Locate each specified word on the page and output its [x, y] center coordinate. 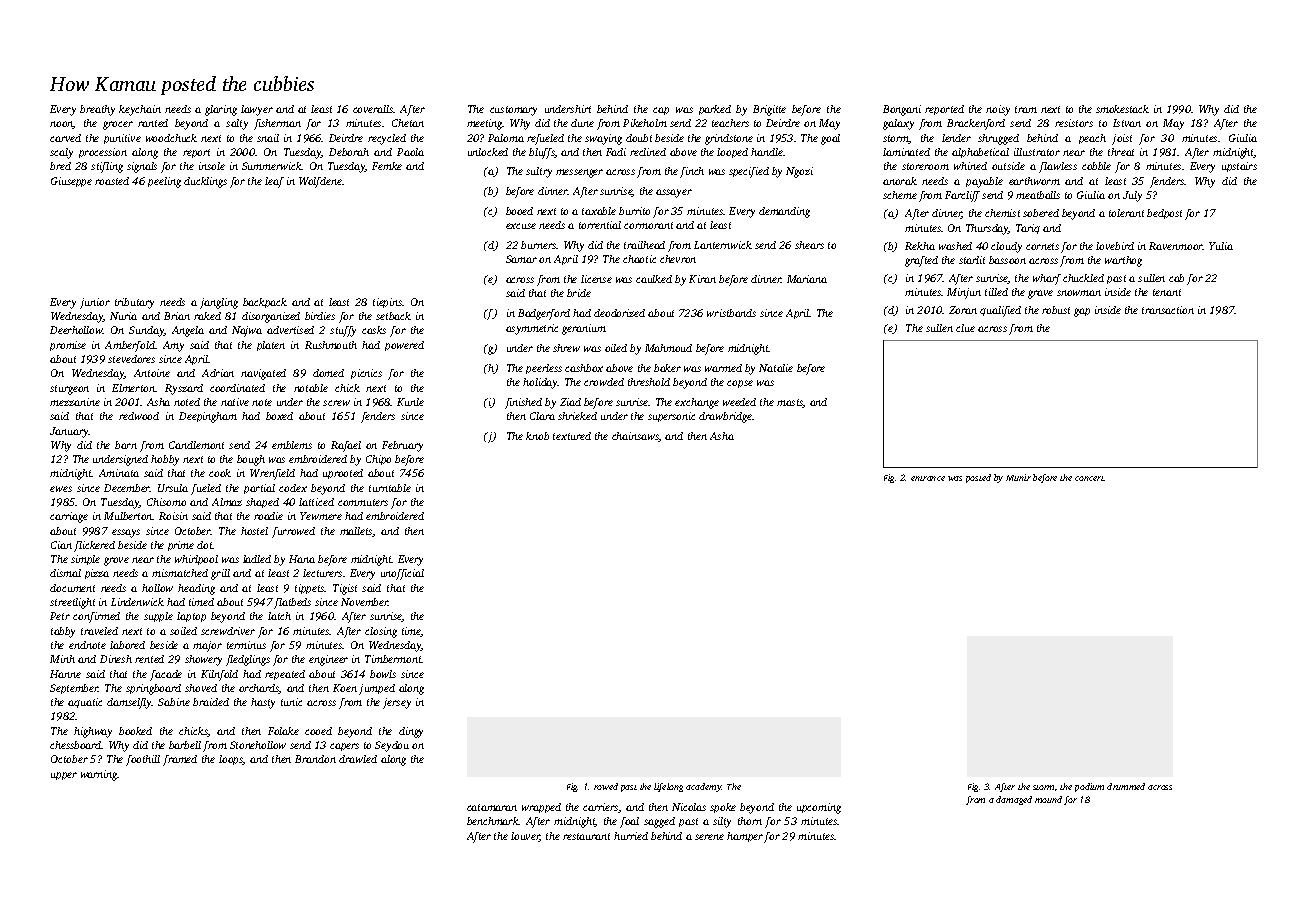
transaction [1168, 310]
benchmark [493, 821]
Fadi [616, 152]
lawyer [257, 110]
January [69, 432]
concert [1090, 478]
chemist [1002, 213]
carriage [69, 517]
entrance [928, 478]
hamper [745, 837]
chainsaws [635, 437]
